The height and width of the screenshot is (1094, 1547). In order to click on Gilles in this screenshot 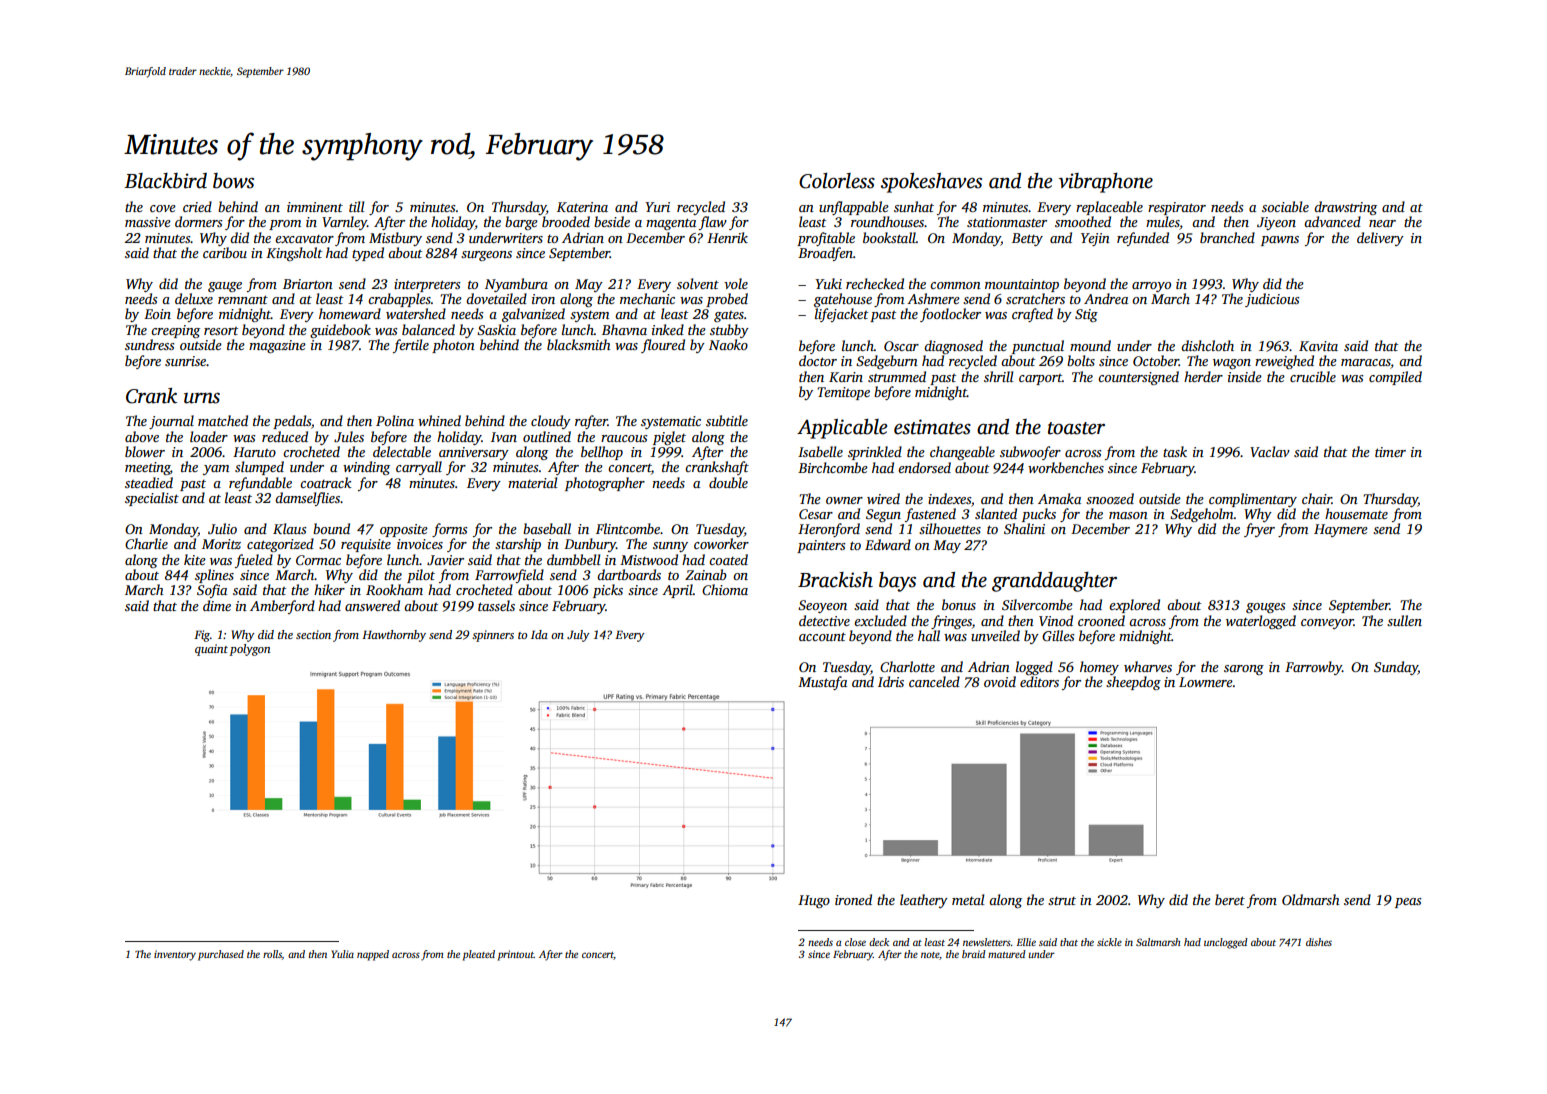, I will do `click(1058, 635)`.
